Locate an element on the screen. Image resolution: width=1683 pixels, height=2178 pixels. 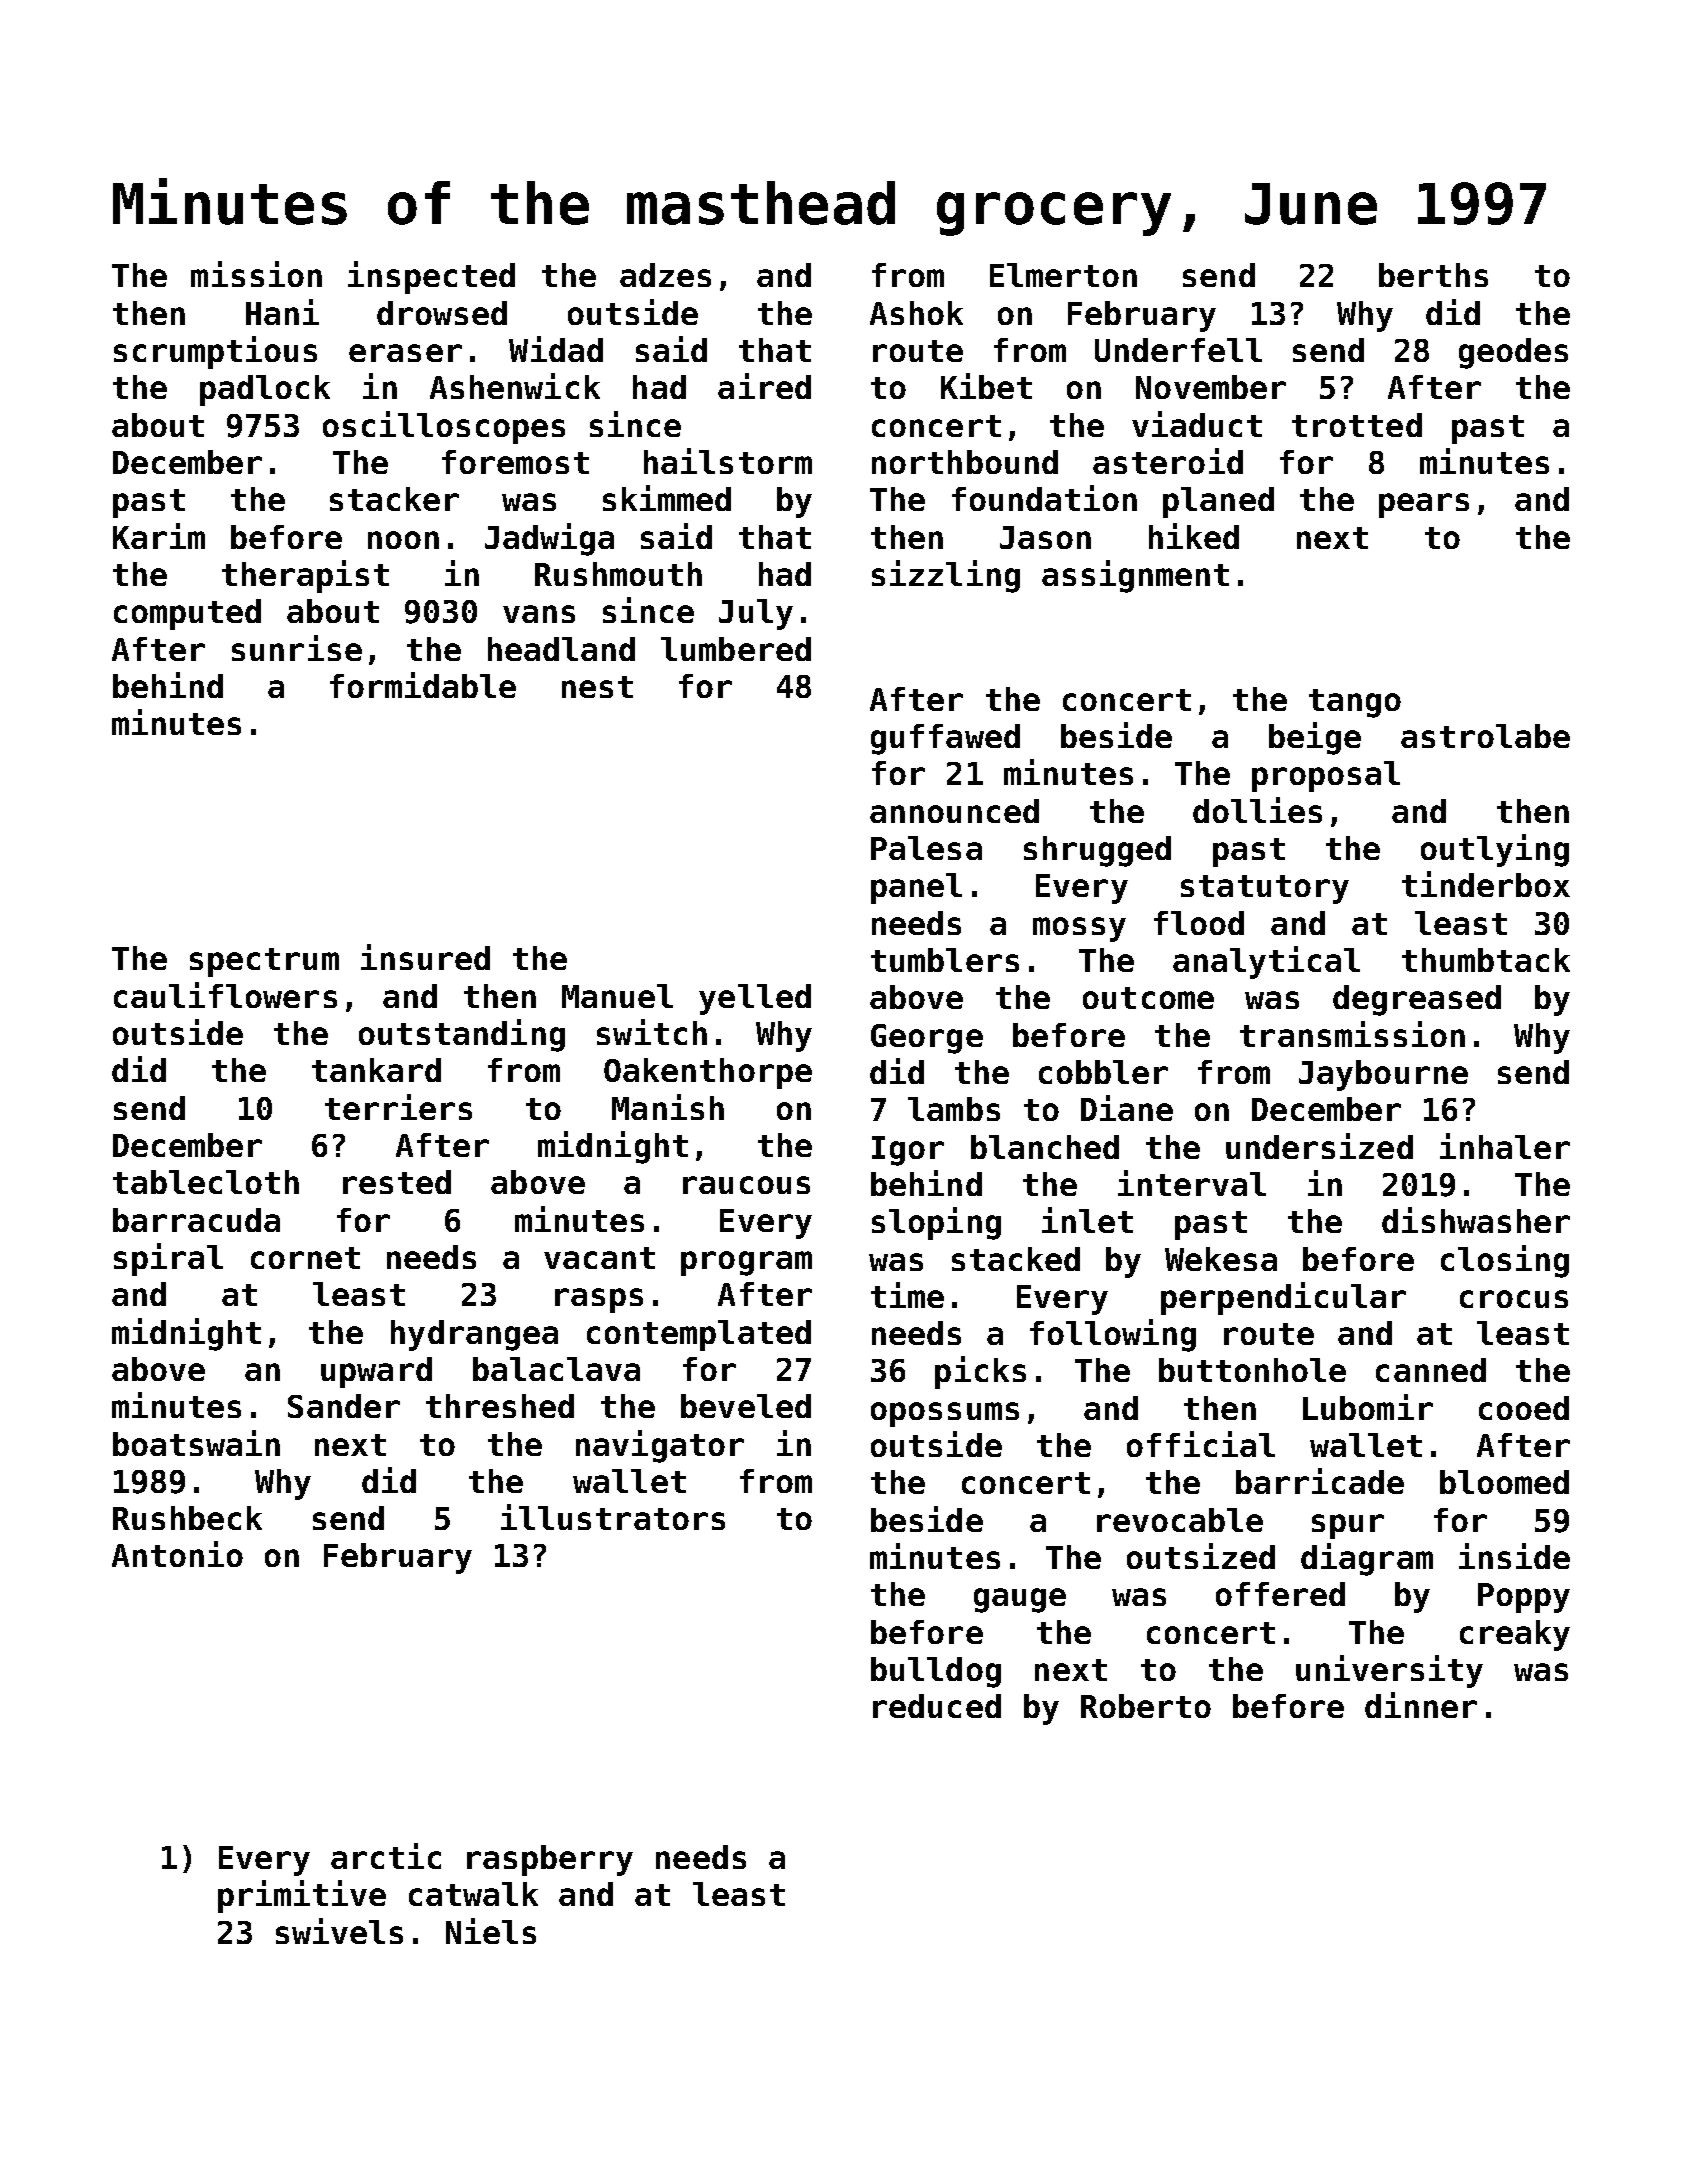
swivels is located at coordinates (339, 1931).
